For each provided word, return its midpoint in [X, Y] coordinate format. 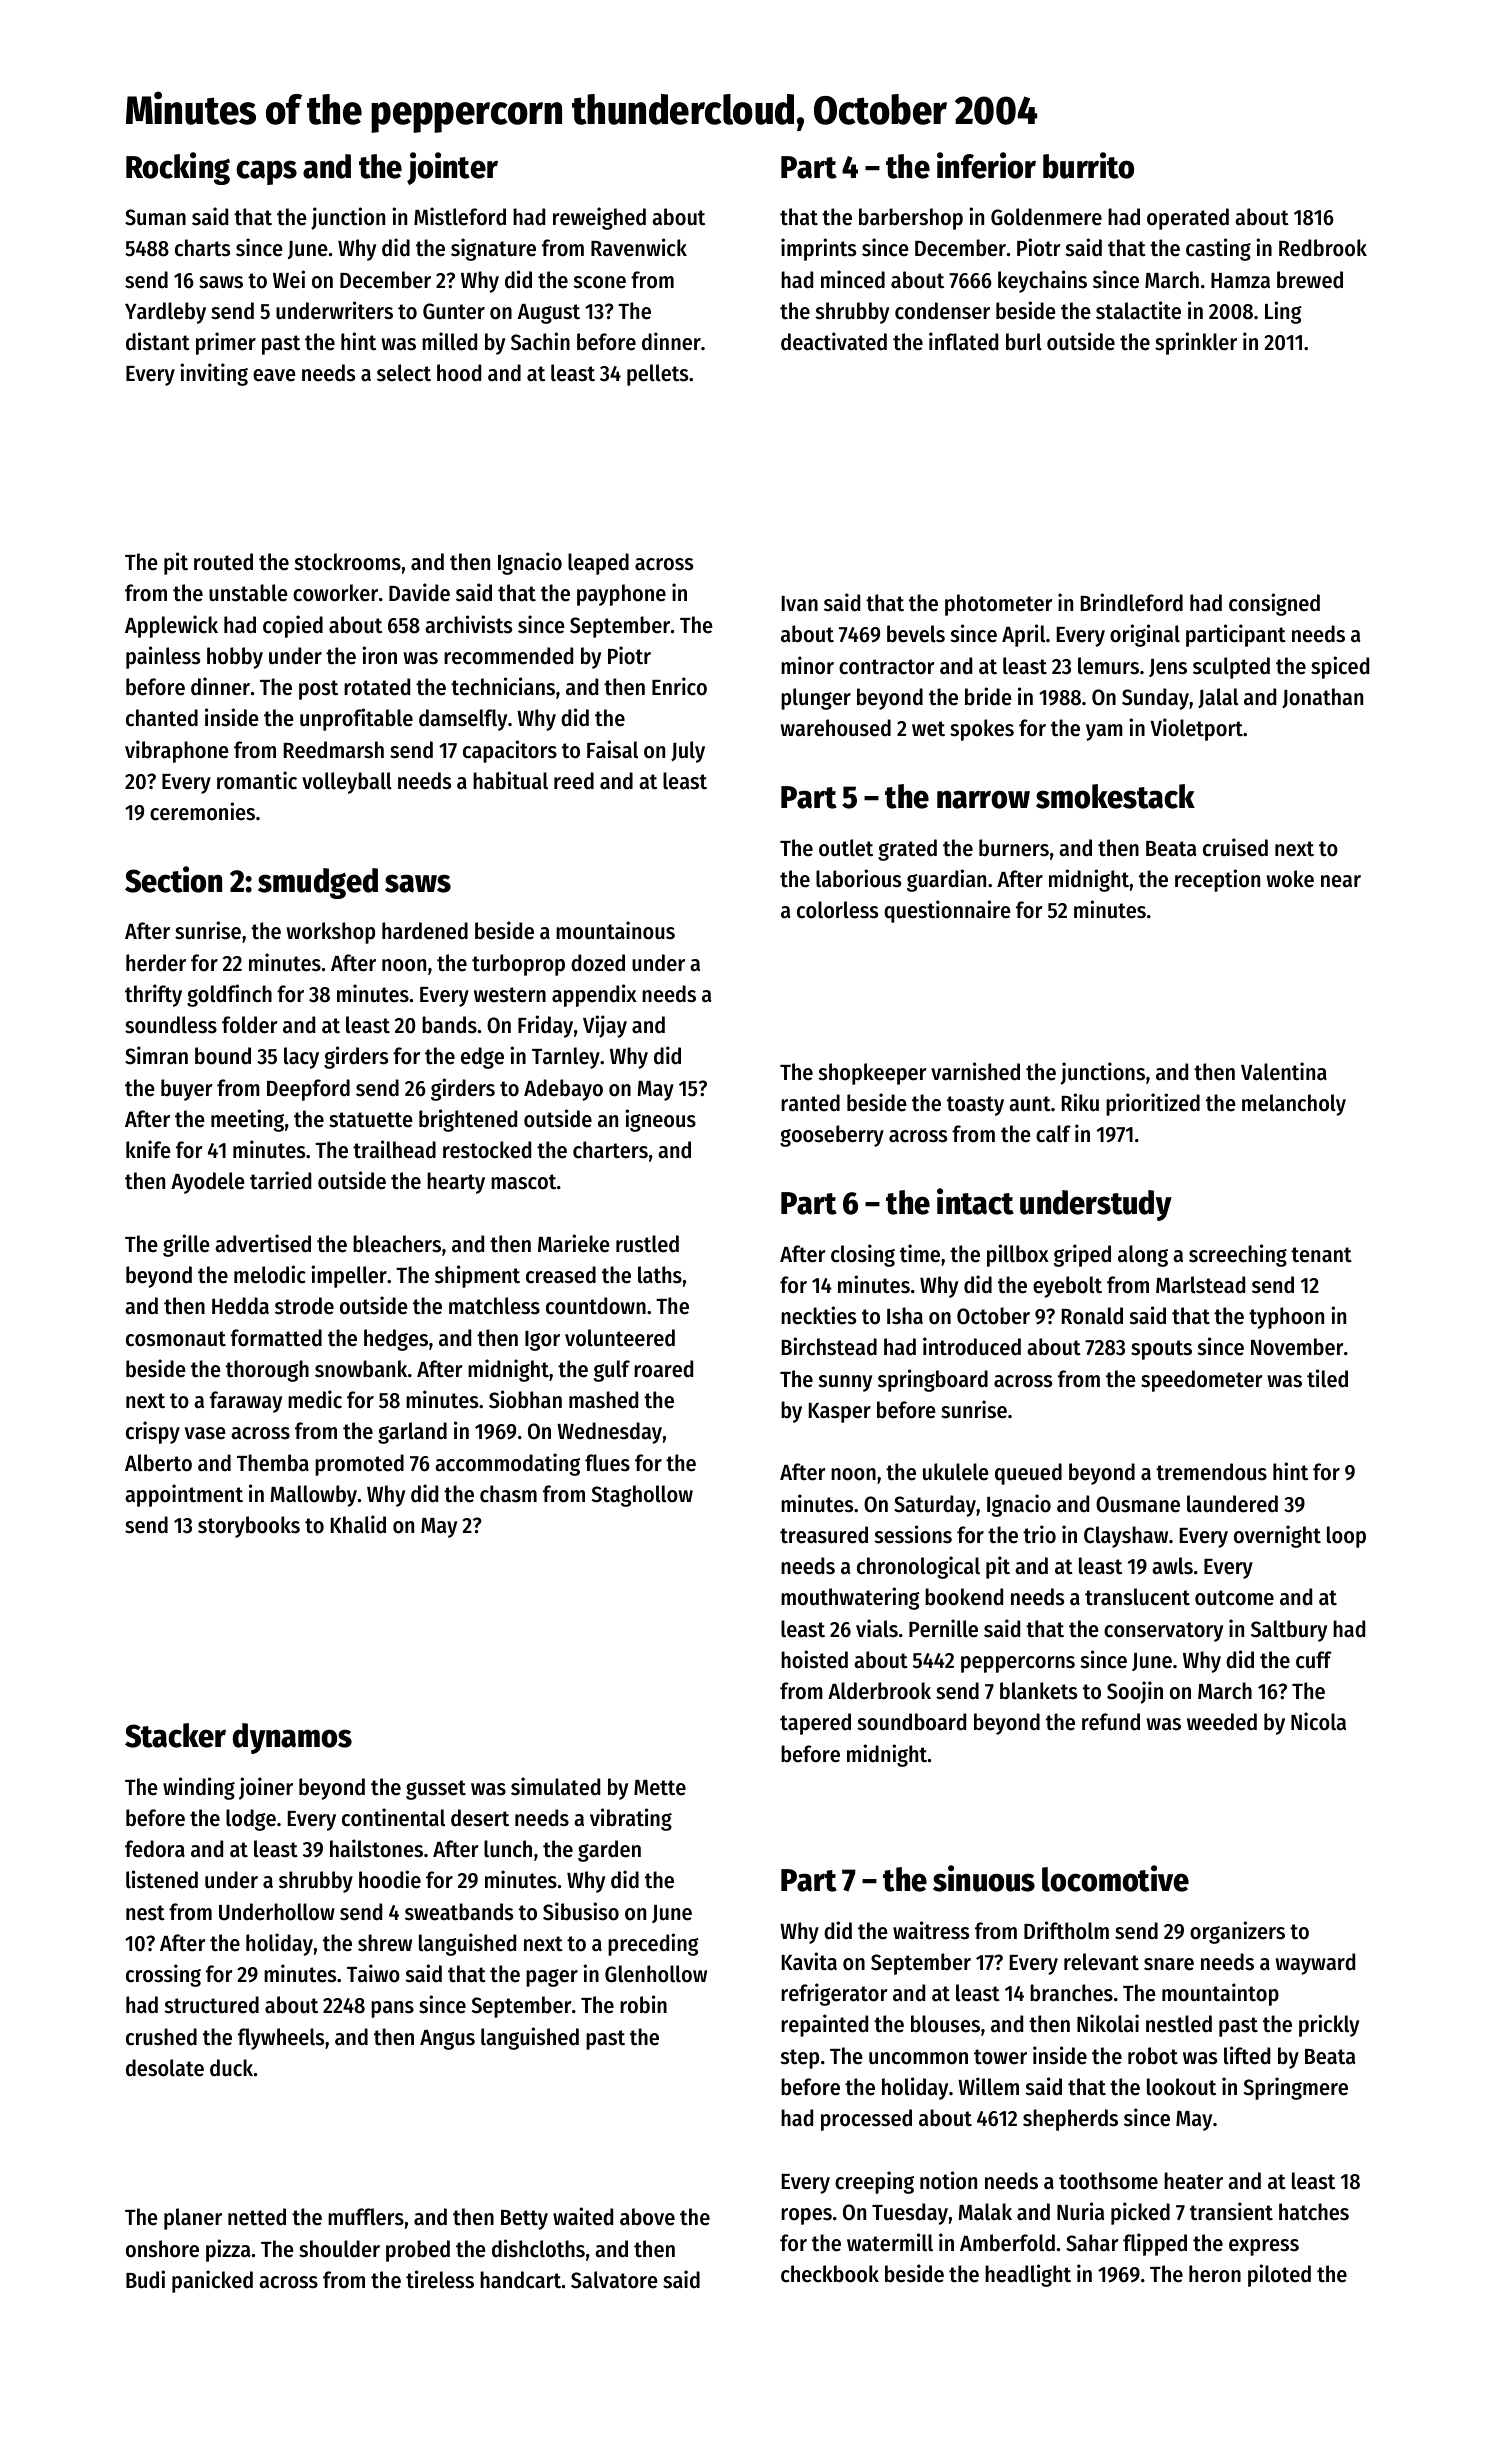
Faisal [612, 749]
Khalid [358, 1524]
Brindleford [1132, 602]
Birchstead [829, 1346]
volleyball [347, 783]
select [404, 373]
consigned [1274, 604]
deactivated [834, 341]
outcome [1234, 1598]
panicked [212, 2281]
